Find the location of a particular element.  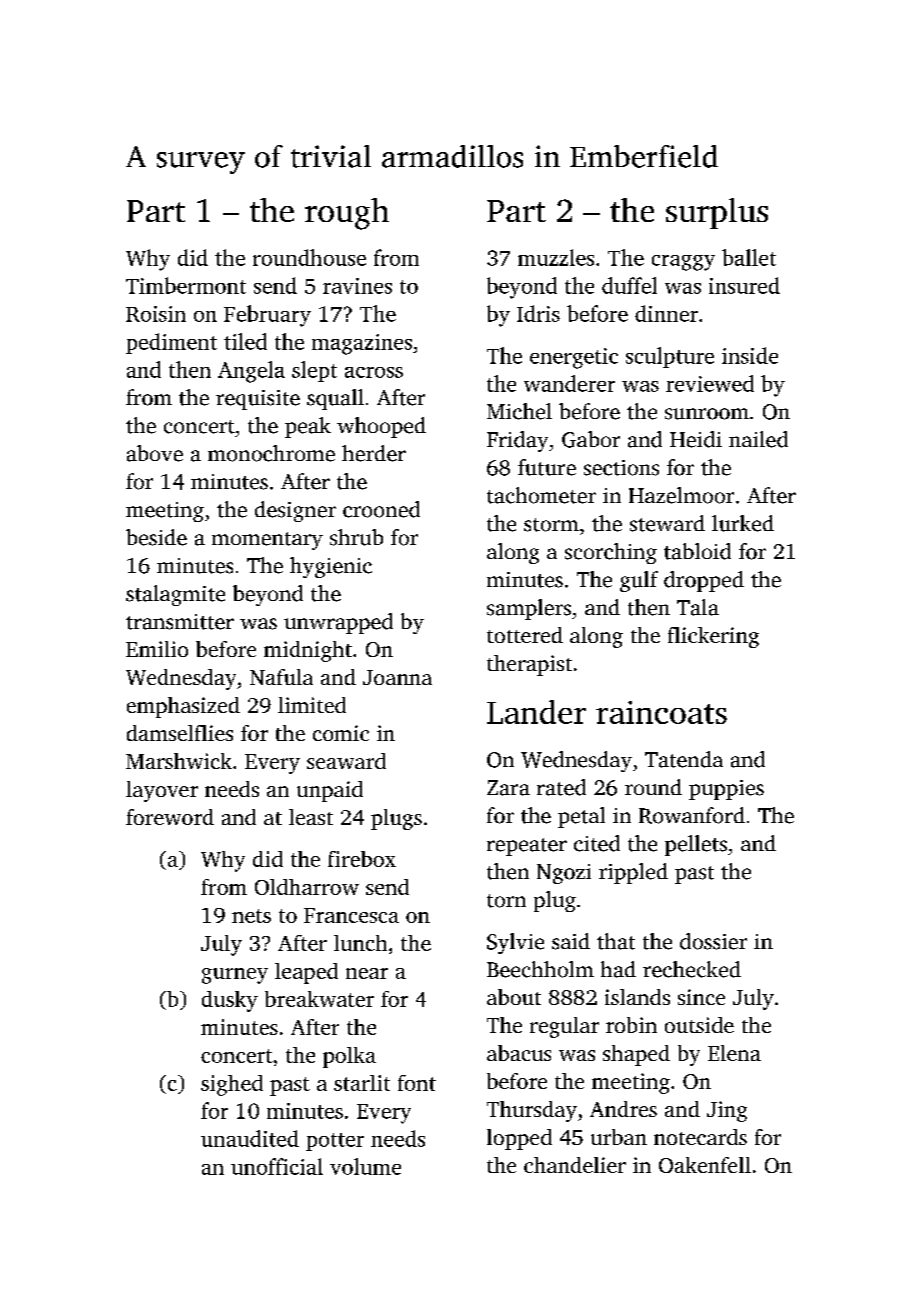

damselflies is located at coordinates (180, 733).
